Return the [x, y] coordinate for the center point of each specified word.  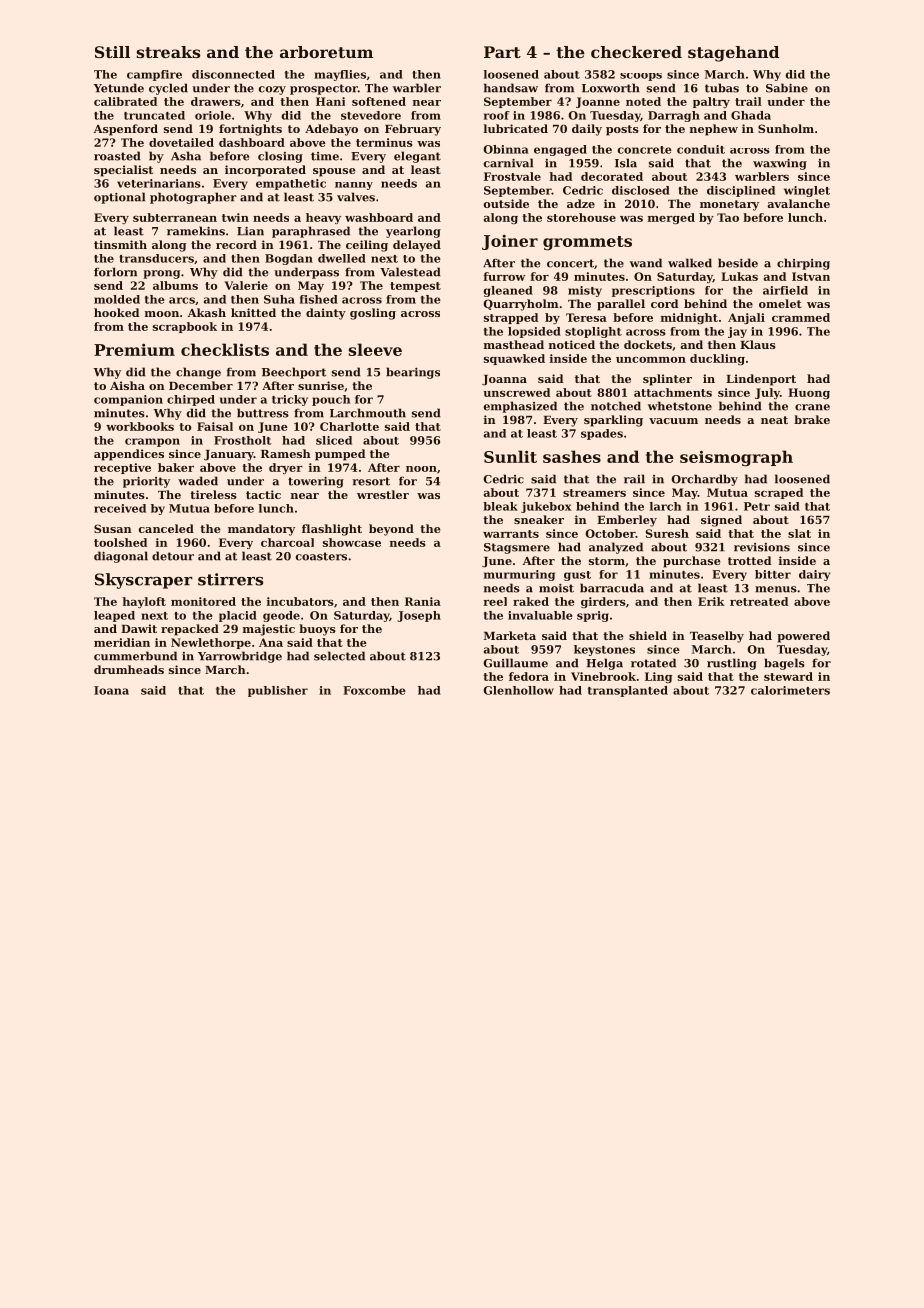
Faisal [215, 426]
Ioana [111, 690]
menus [776, 589]
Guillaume [515, 663]
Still [112, 52]
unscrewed [516, 392]
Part [502, 52]
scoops [641, 77]
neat [774, 420]
